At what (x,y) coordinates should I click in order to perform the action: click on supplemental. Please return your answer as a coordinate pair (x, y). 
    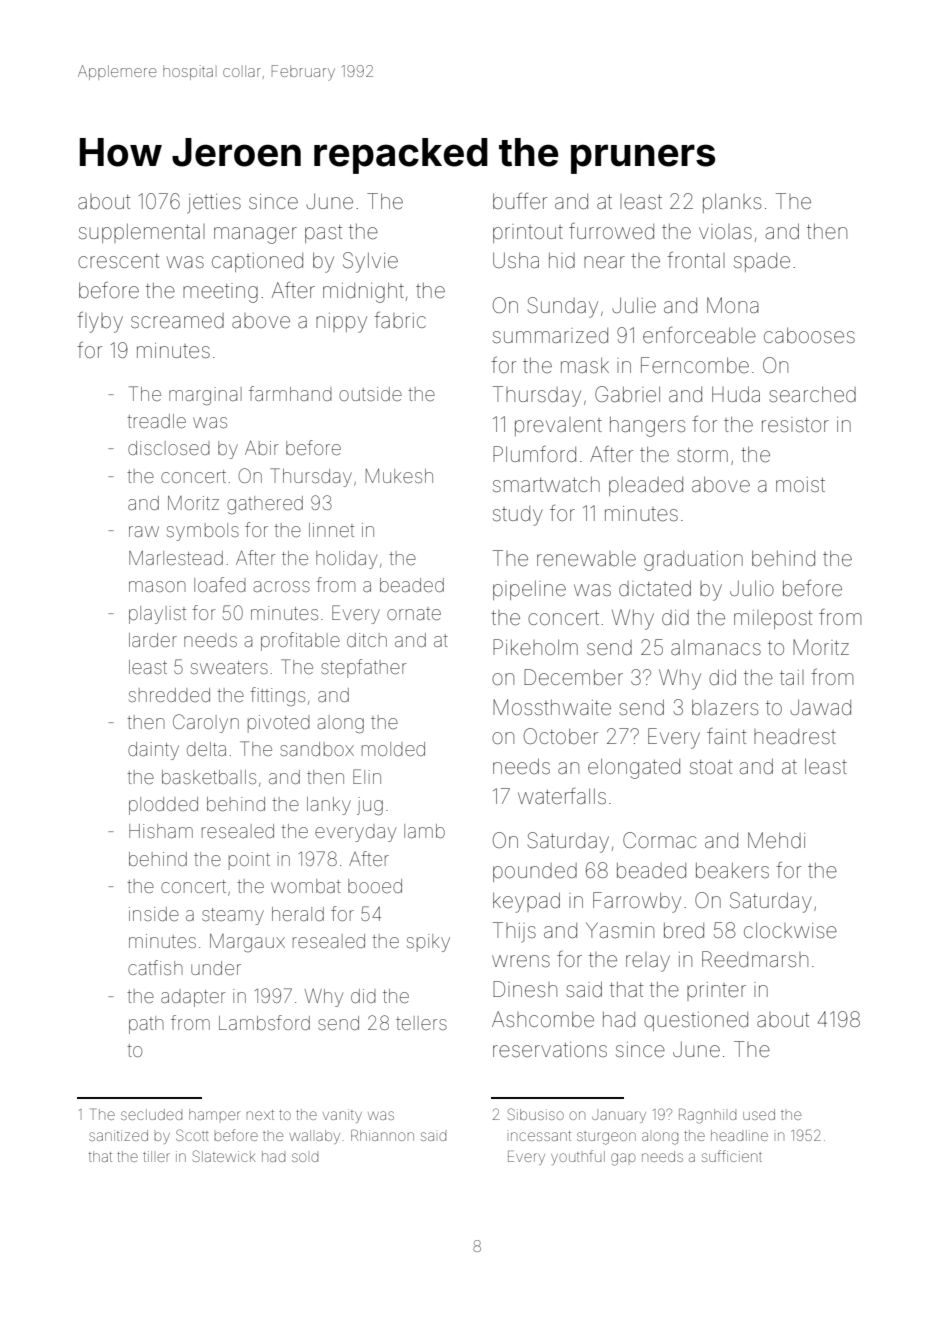
    Looking at the image, I should click on (142, 233).
